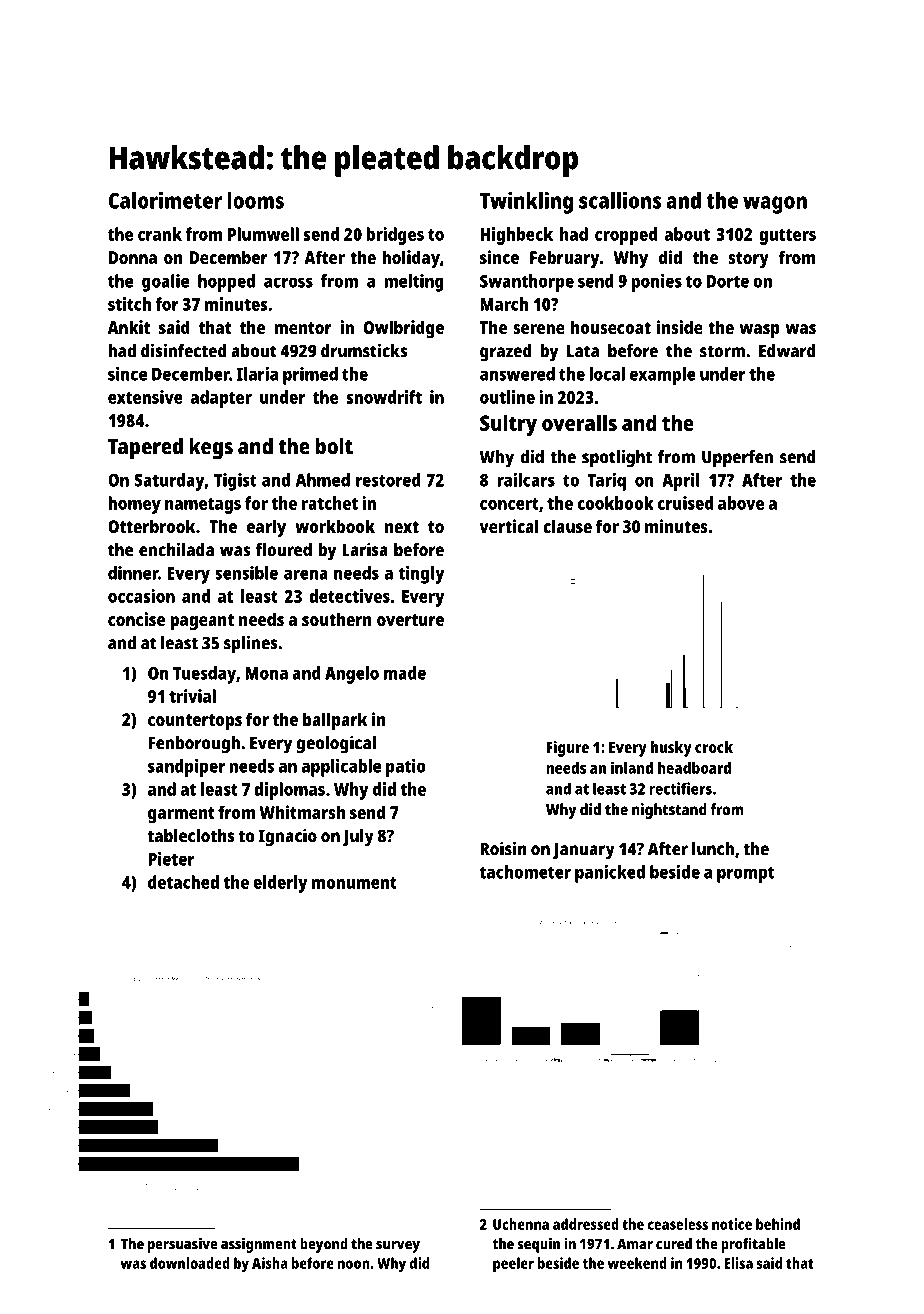  I want to click on monument, so click(354, 883).
